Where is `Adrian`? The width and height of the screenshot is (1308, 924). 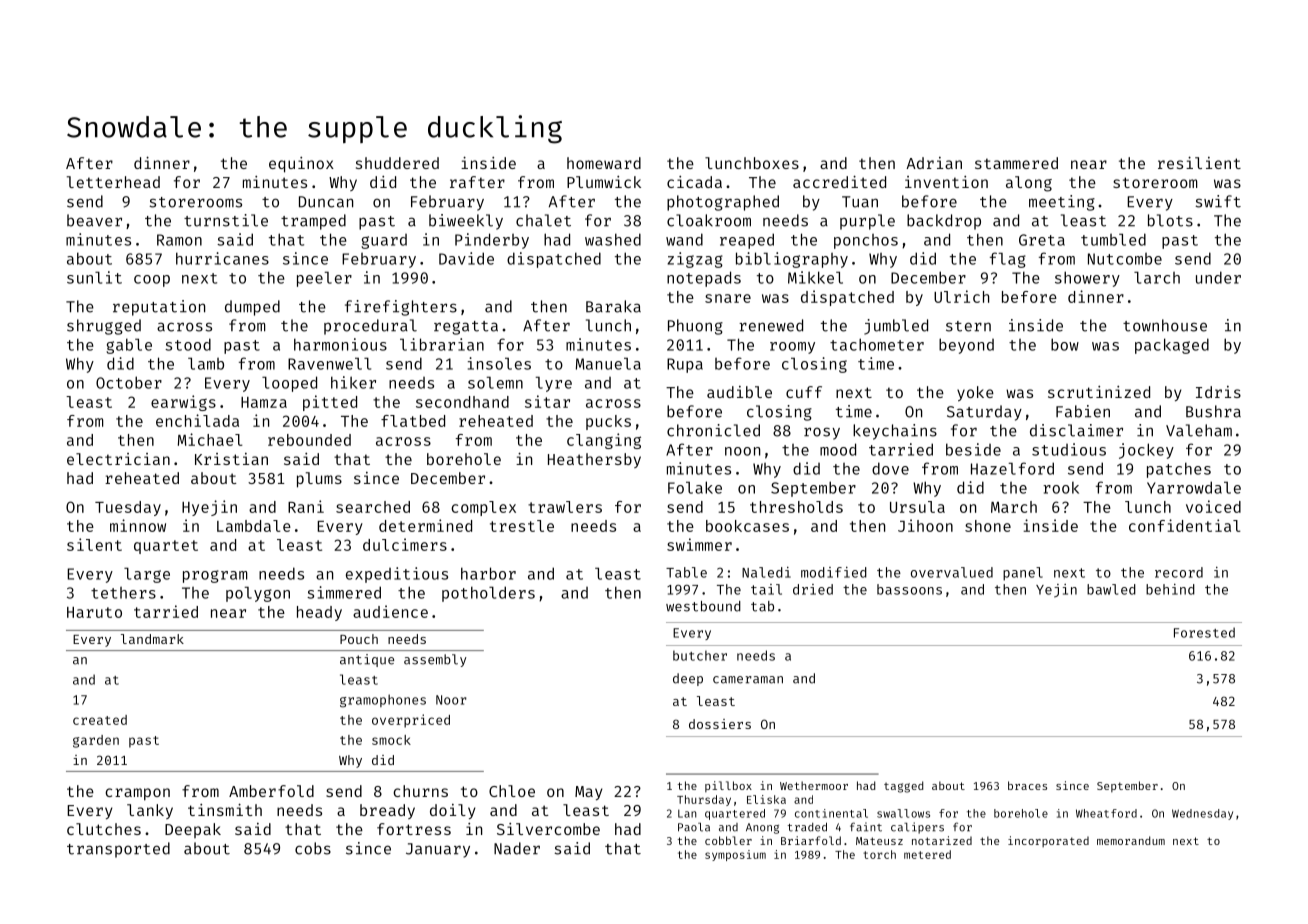 Adrian is located at coordinates (934, 163).
